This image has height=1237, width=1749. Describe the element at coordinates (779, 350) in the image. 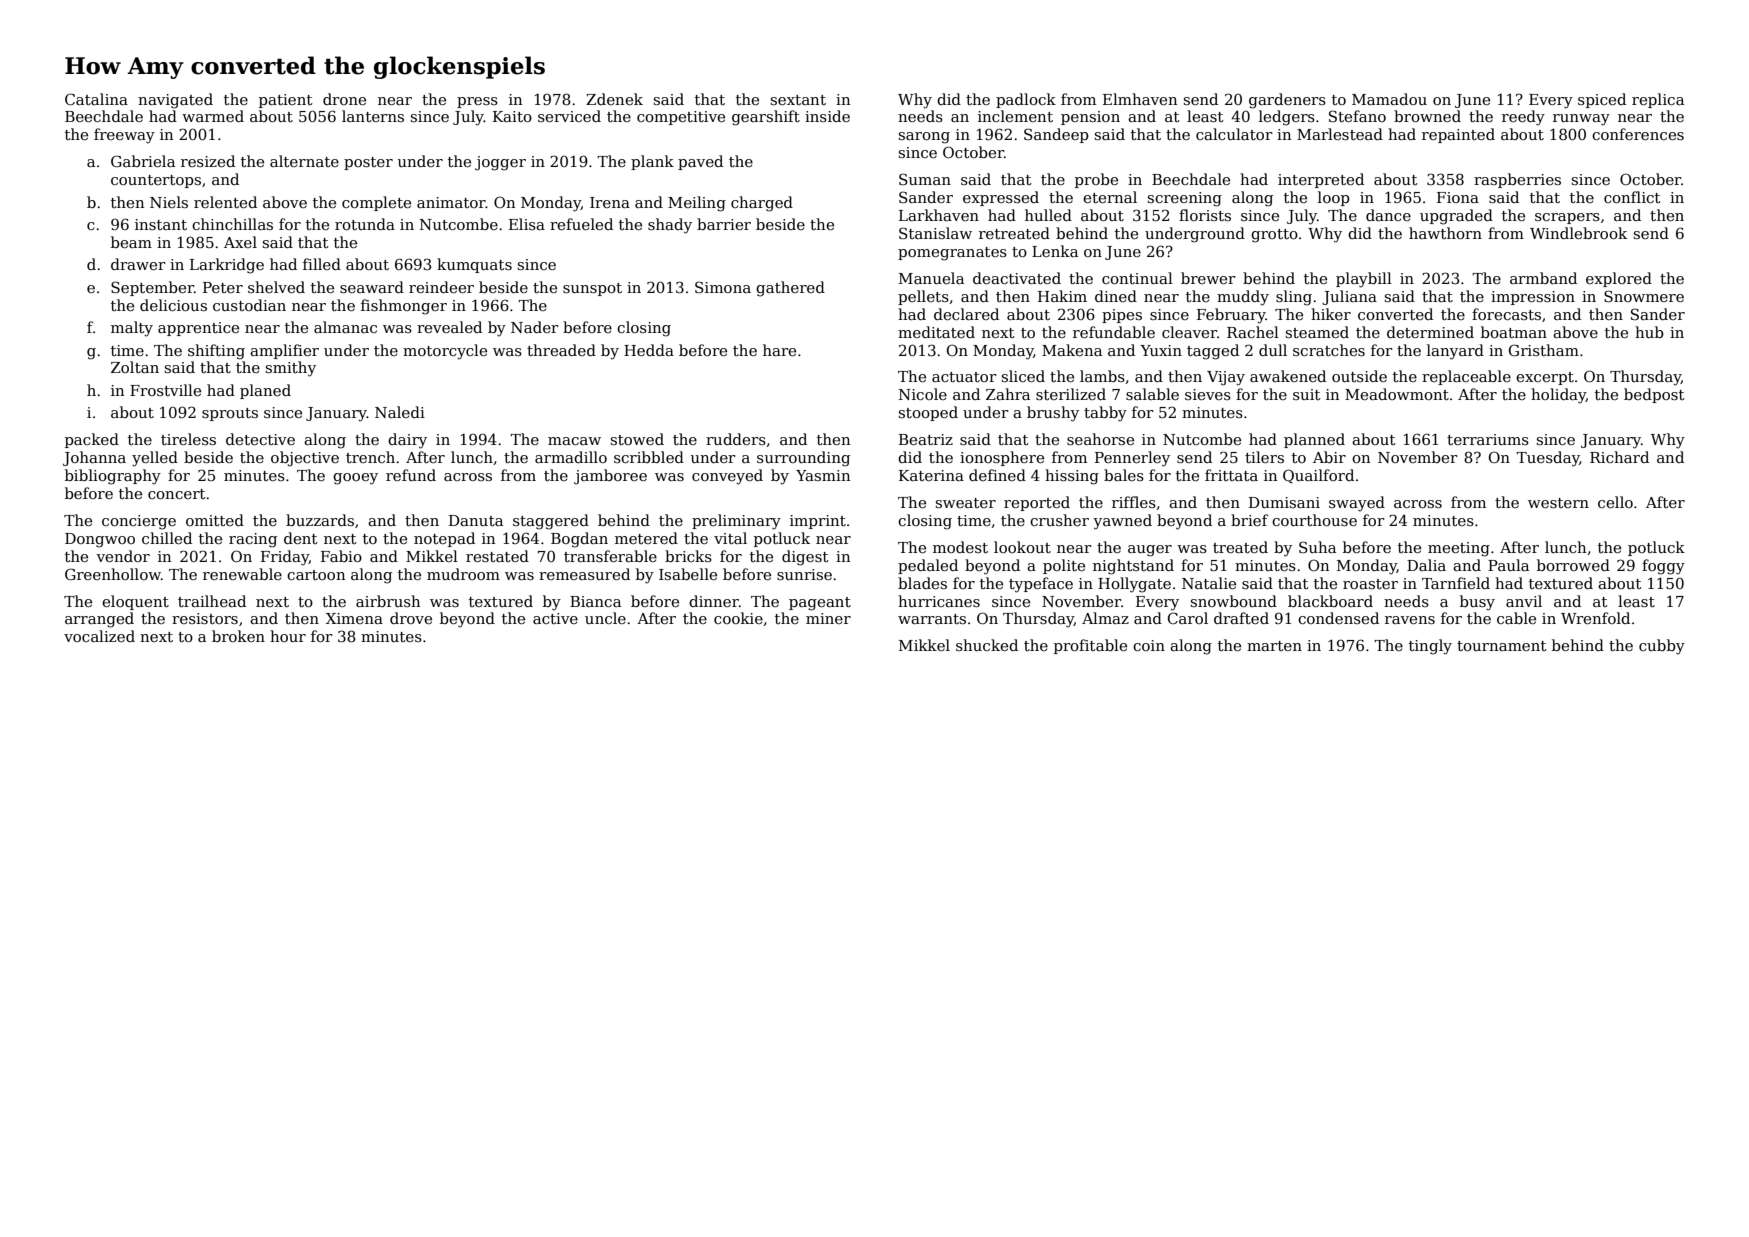

I see `hare` at that location.
